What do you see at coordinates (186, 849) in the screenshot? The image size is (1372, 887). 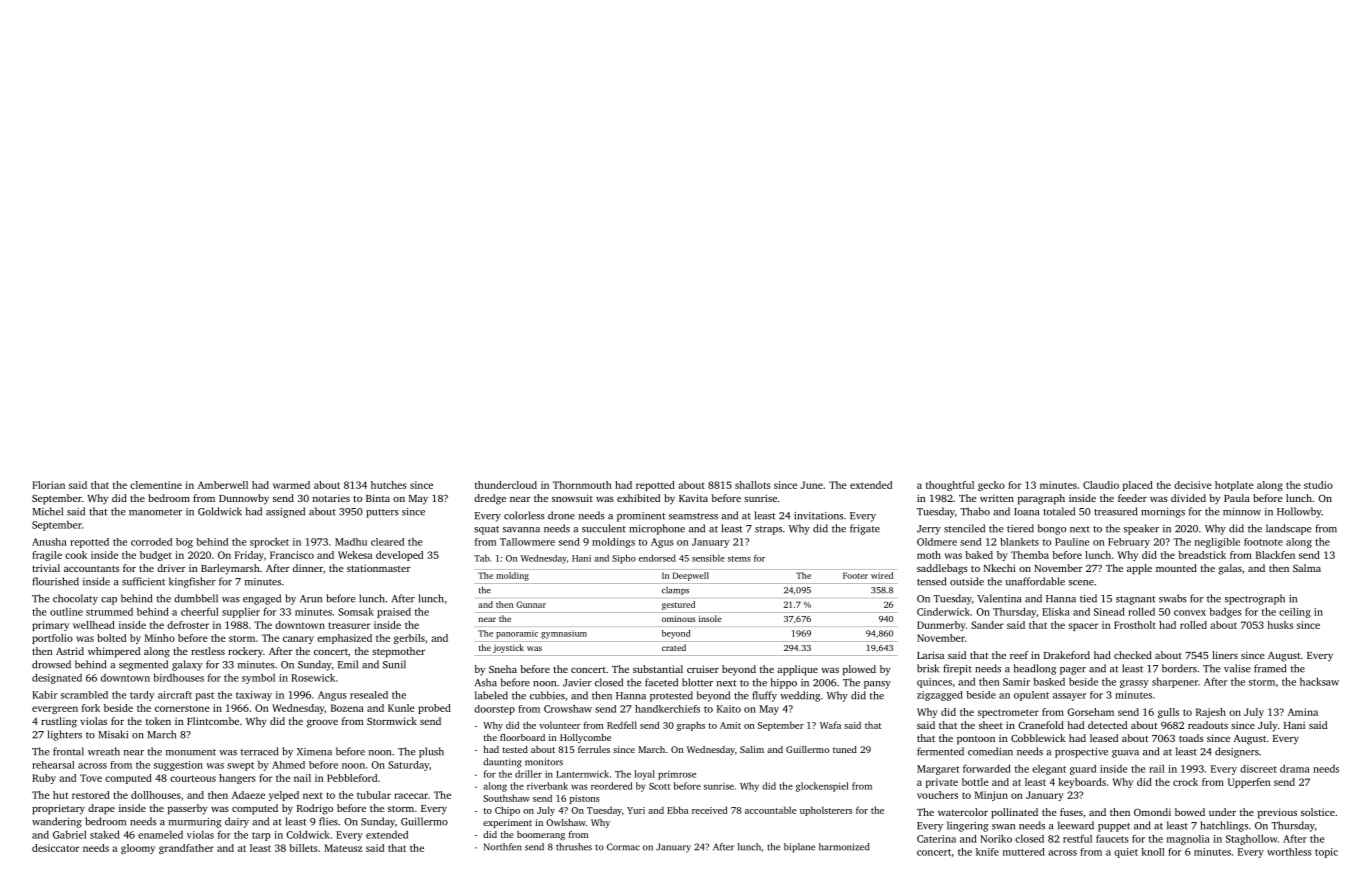 I see `grandfather` at bounding box center [186, 849].
